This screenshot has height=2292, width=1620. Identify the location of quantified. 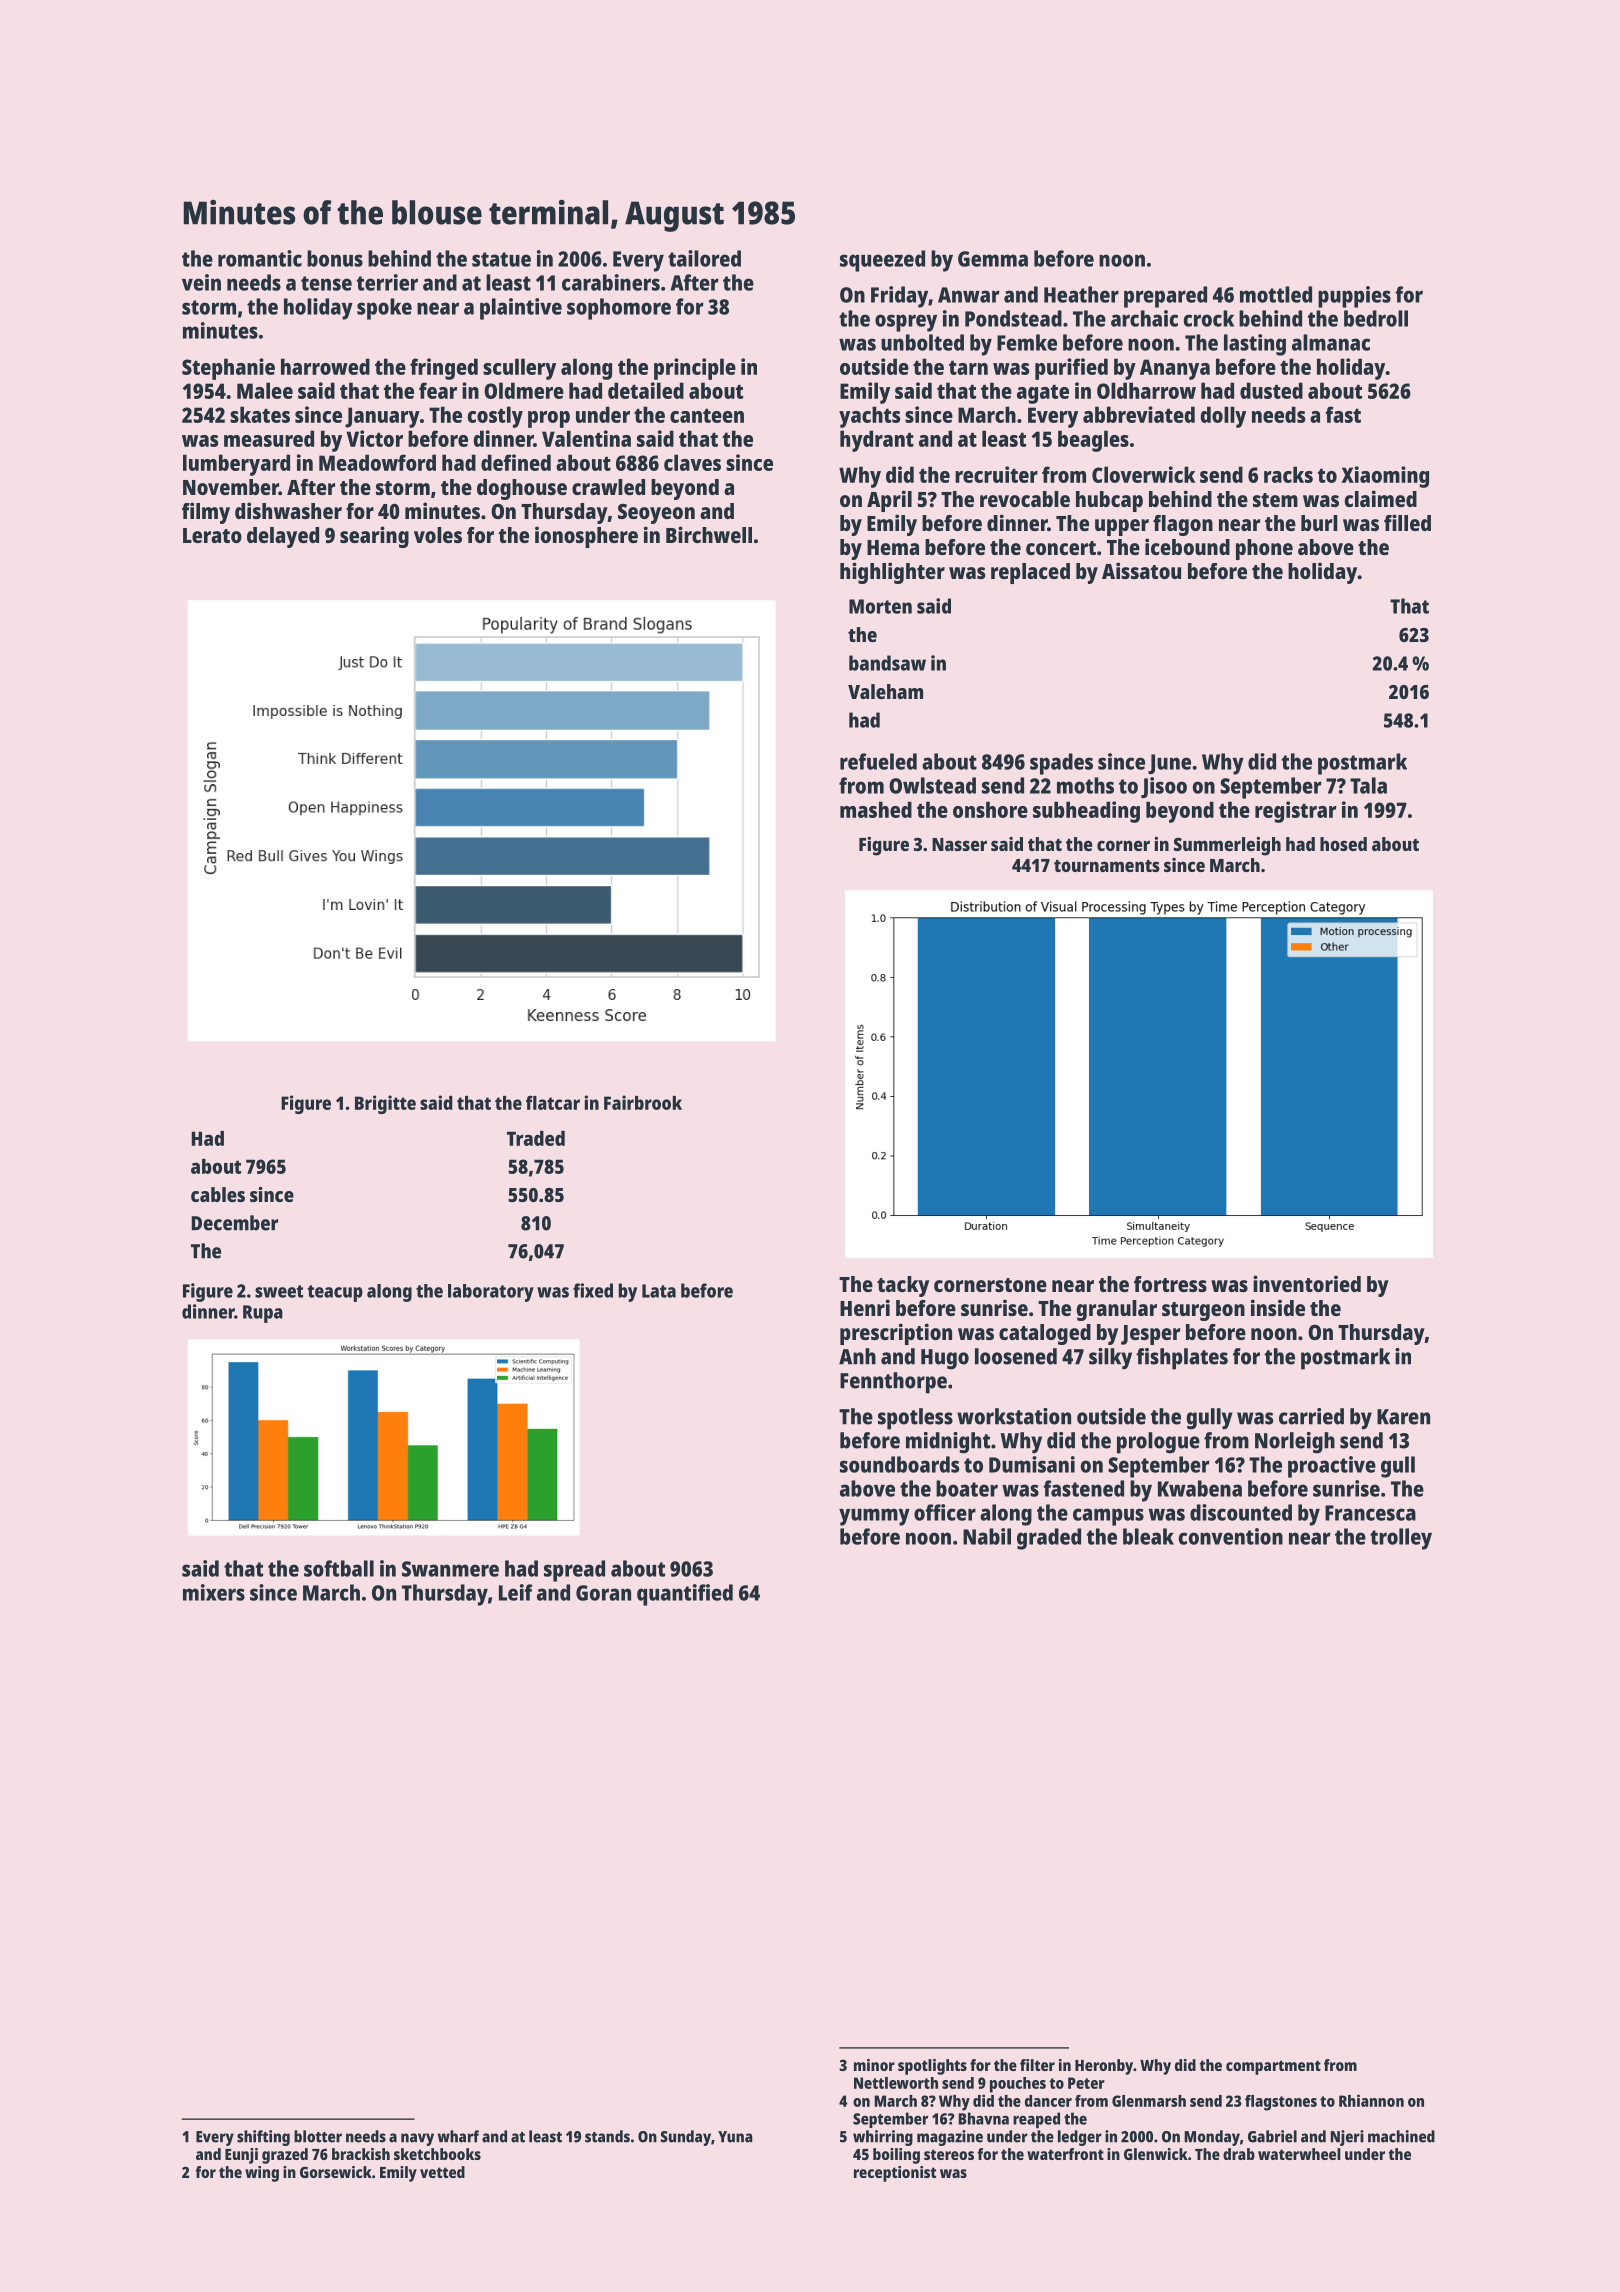
(685, 1595).
